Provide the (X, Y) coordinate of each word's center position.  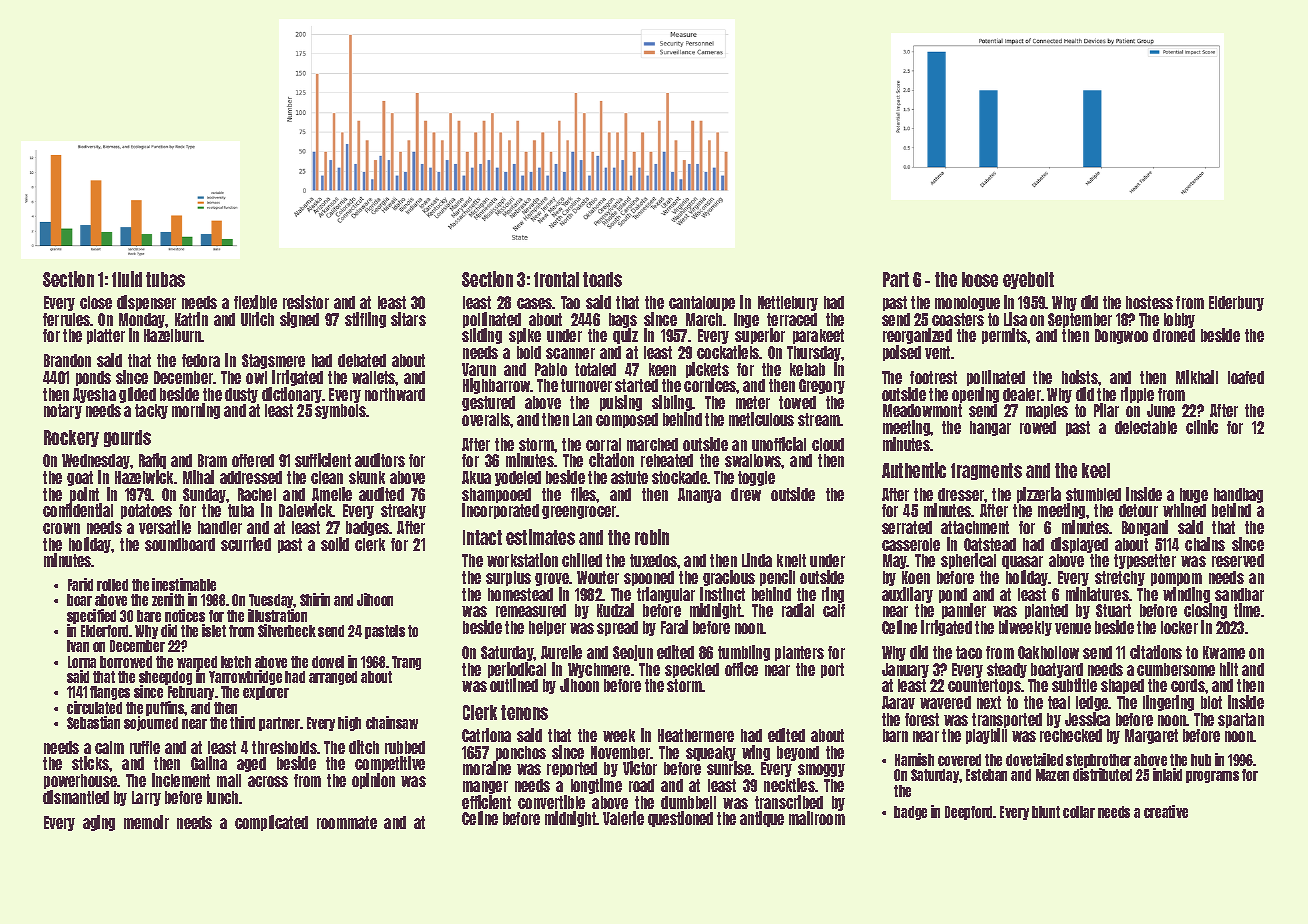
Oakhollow (1048, 652)
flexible (255, 302)
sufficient (323, 460)
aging (99, 823)
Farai (674, 627)
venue (1073, 628)
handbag (1238, 496)
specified (91, 617)
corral (603, 444)
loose (980, 279)
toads (602, 279)
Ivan (78, 646)
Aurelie (561, 652)
